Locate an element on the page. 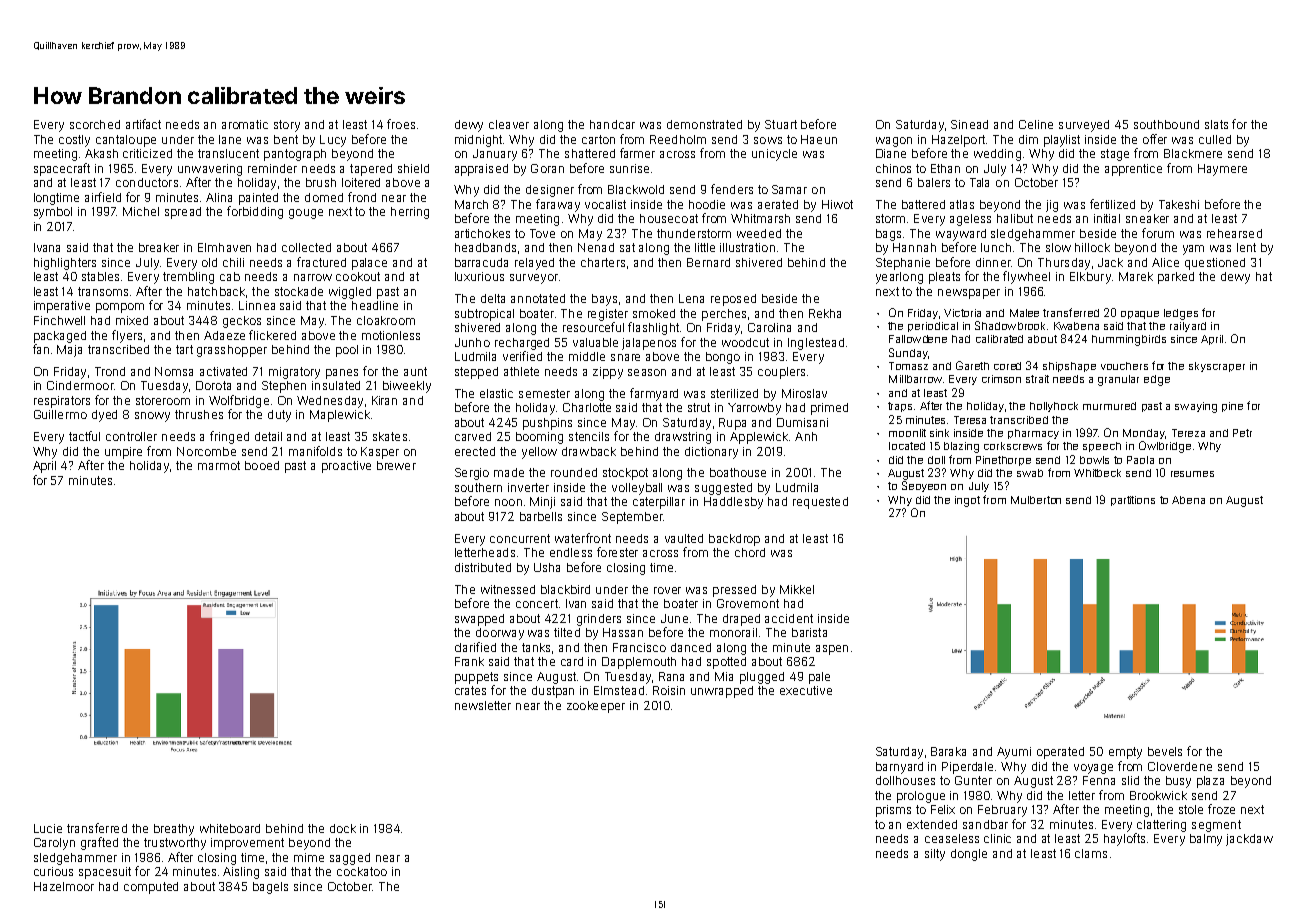  railyard is located at coordinates (1188, 327).
